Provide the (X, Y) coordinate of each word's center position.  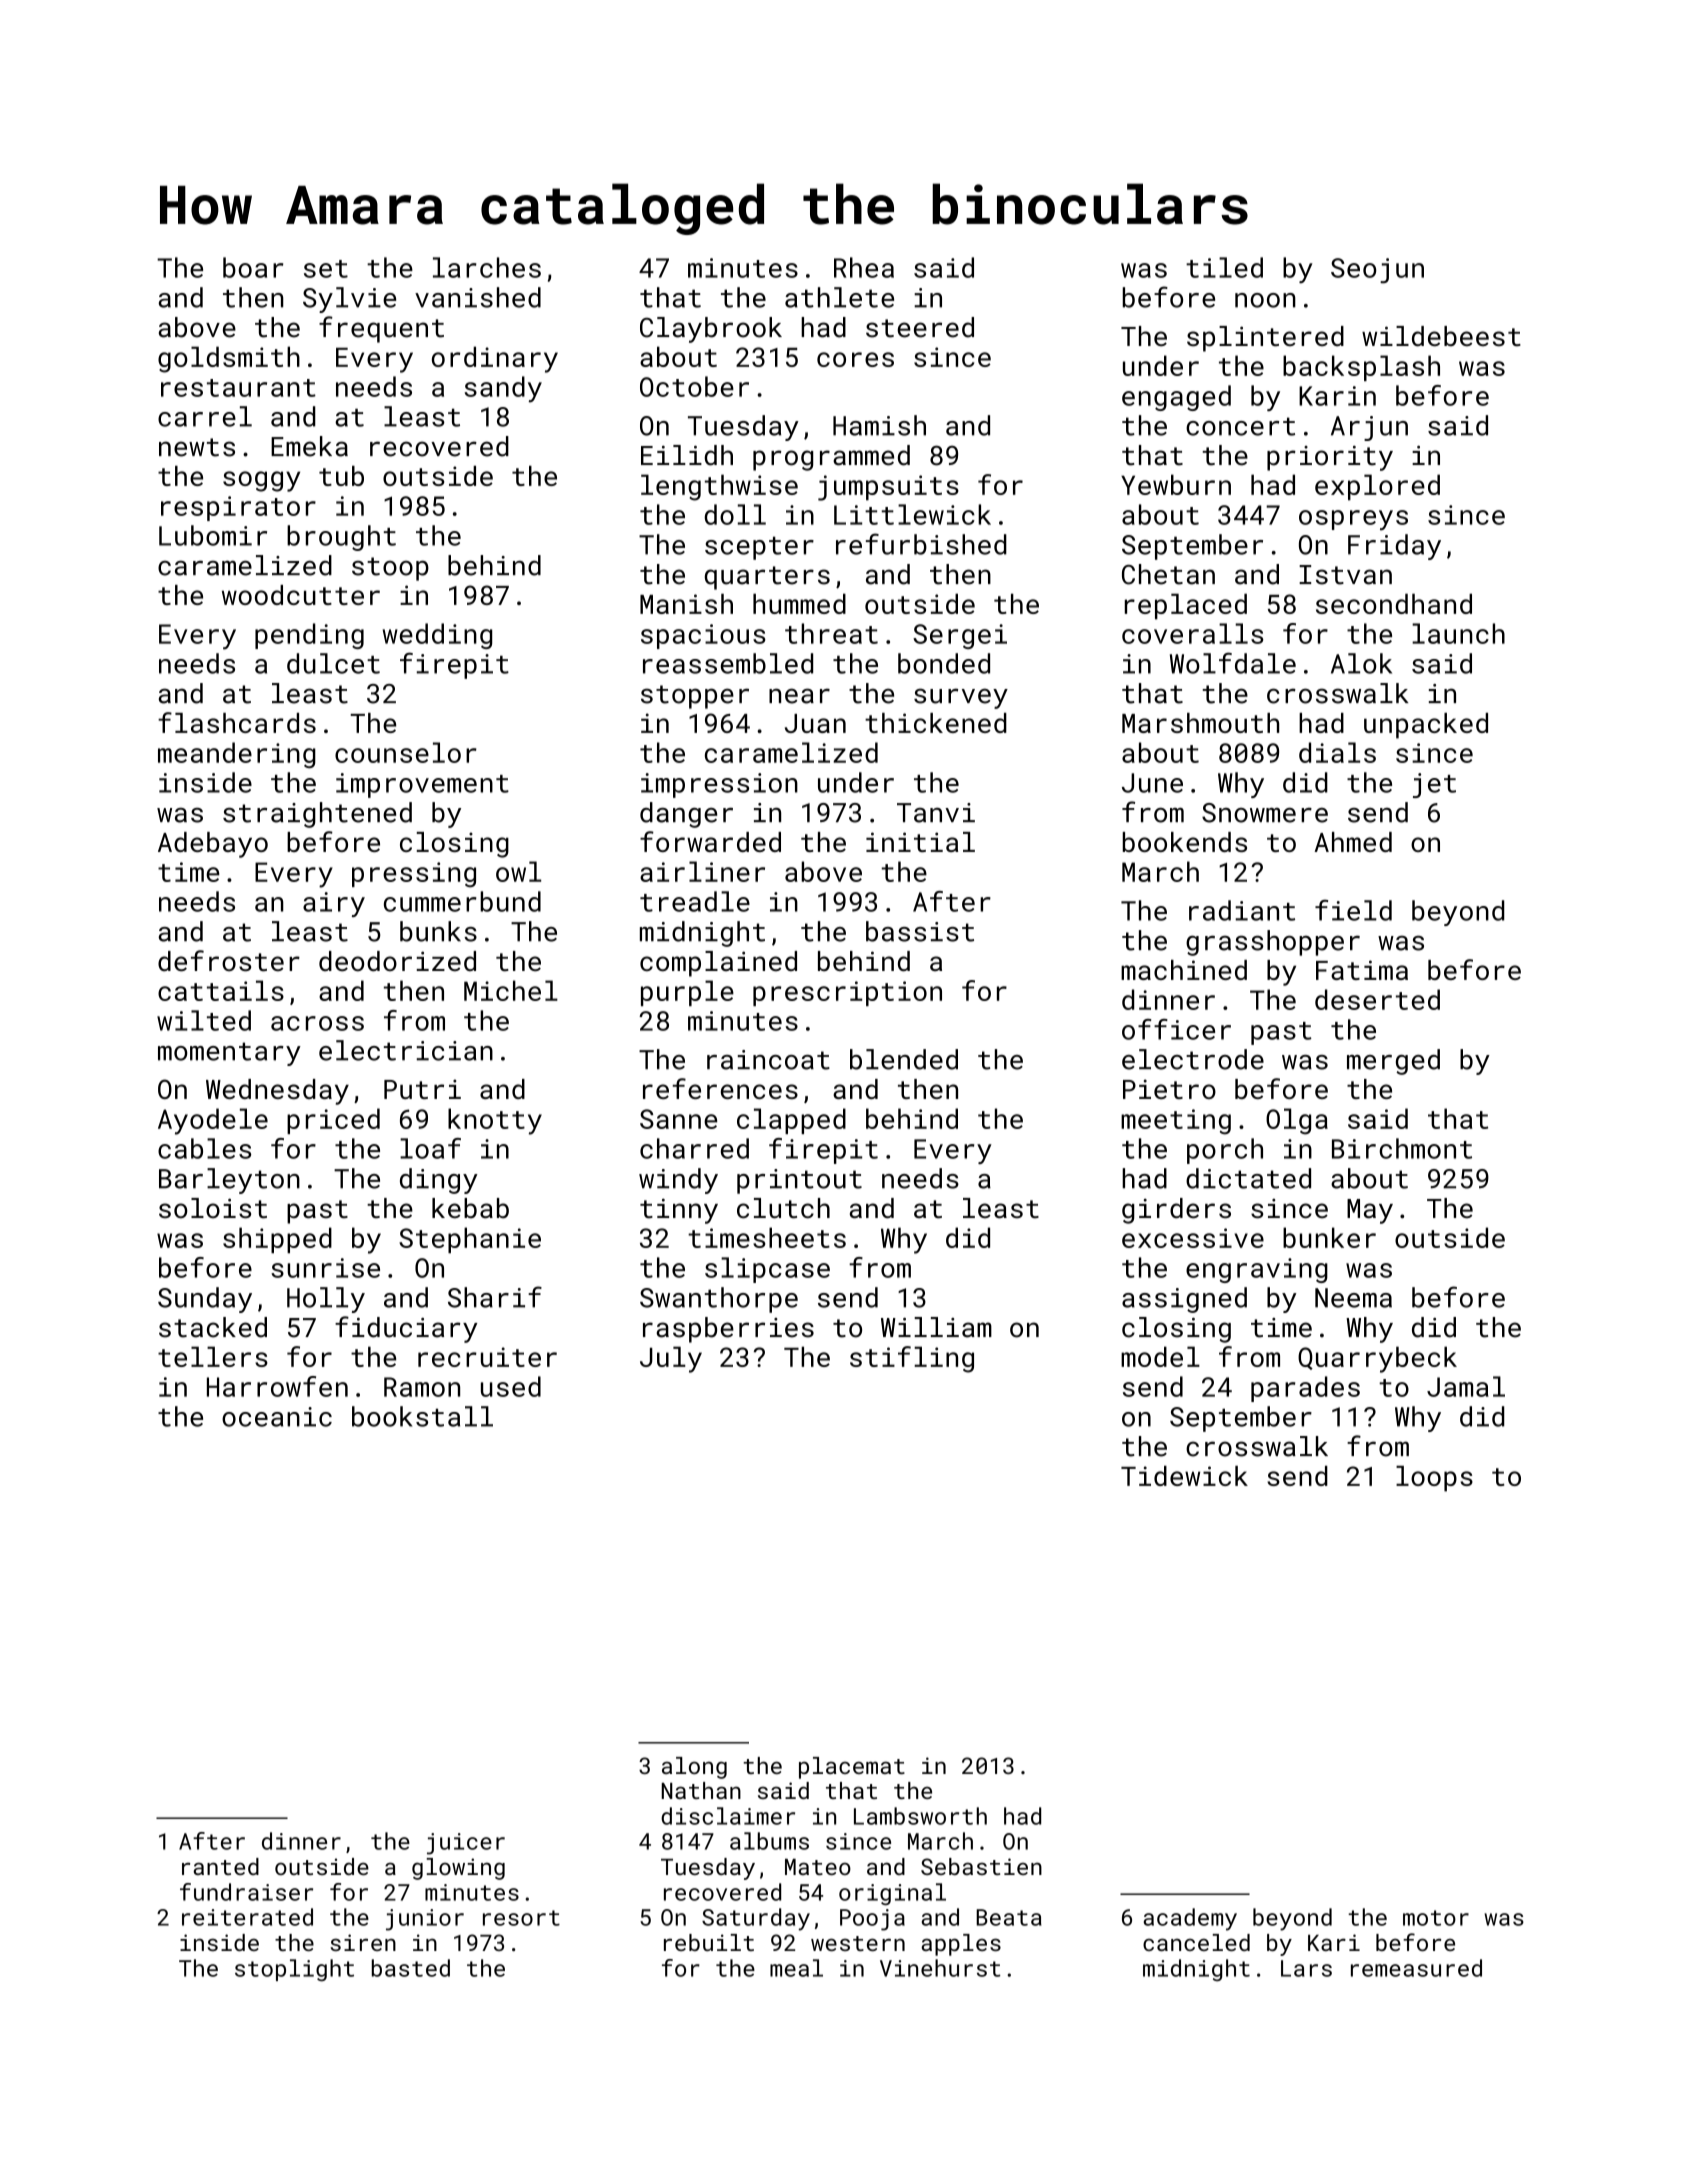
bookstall (422, 1416)
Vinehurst (940, 1968)
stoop (390, 569)
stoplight (294, 1970)
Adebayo (213, 845)
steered (920, 327)
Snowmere (1265, 813)
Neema (1353, 1298)
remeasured (1416, 1968)
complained (718, 964)
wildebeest (1441, 336)
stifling (912, 1359)
